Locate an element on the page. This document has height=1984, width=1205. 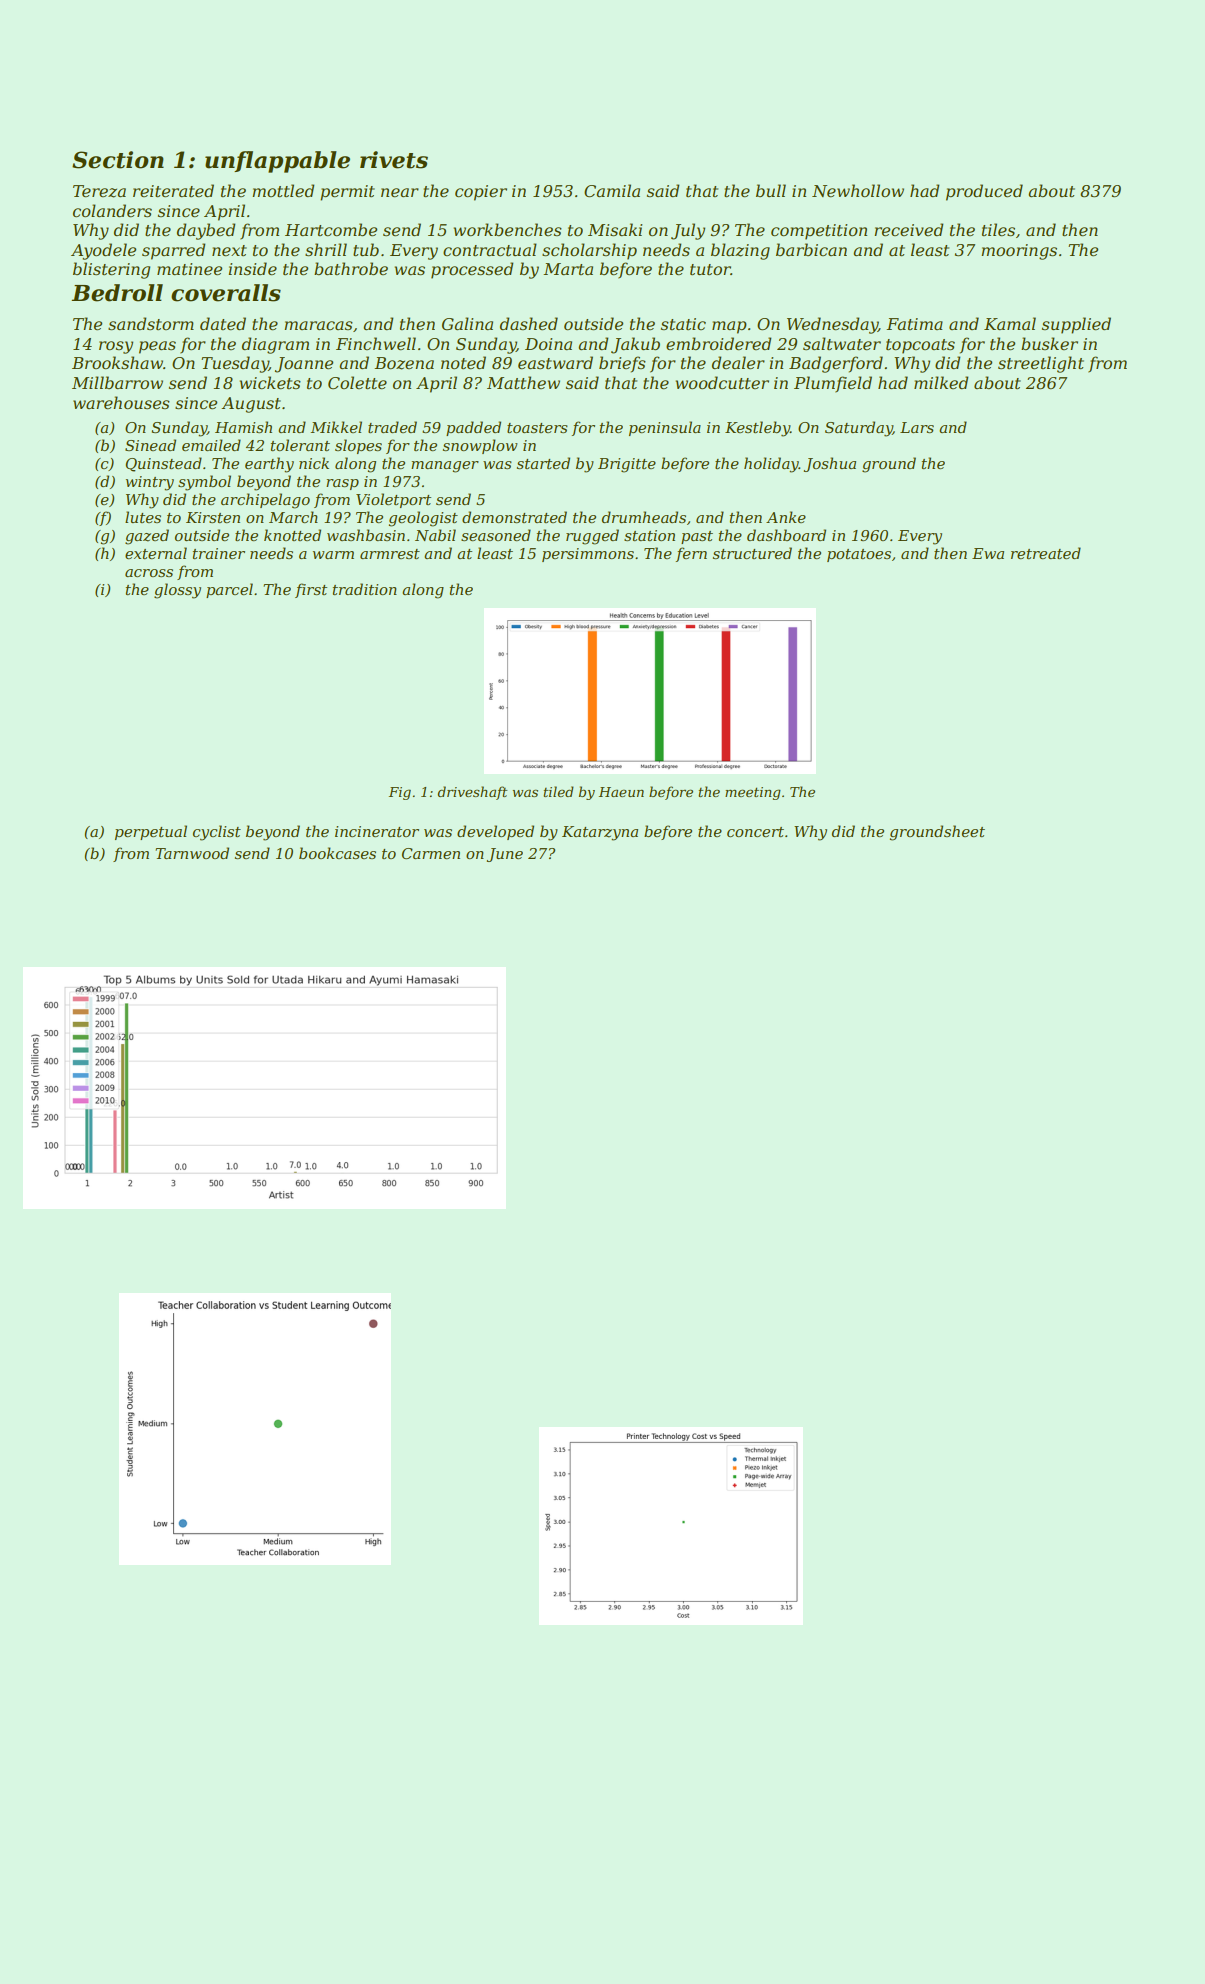
workbenches is located at coordinates (508, 229).
